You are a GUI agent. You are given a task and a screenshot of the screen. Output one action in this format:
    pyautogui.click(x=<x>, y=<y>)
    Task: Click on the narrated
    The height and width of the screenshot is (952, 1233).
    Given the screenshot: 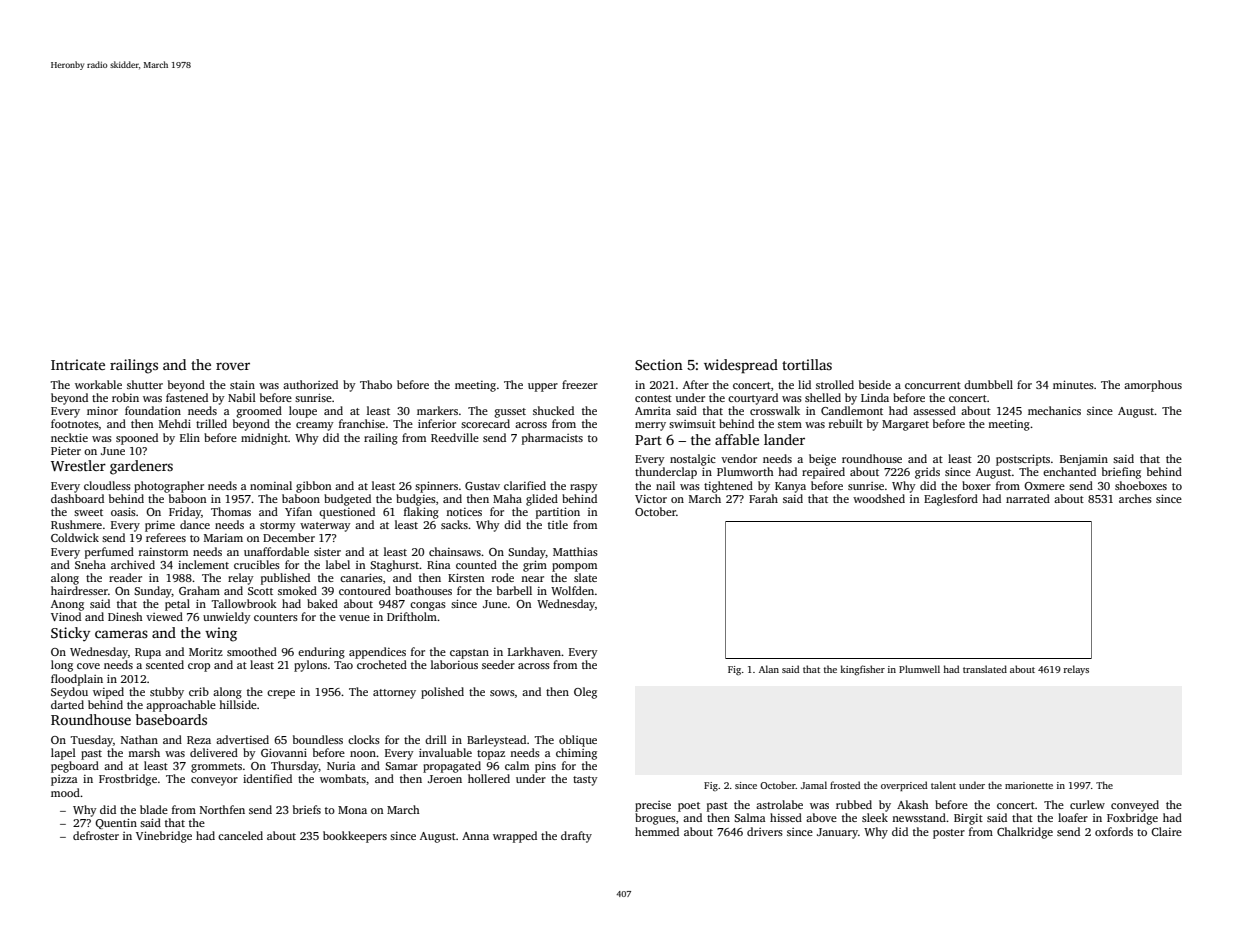 What is the action you would take?
    pyautogui.click(x=1028, y=498)
